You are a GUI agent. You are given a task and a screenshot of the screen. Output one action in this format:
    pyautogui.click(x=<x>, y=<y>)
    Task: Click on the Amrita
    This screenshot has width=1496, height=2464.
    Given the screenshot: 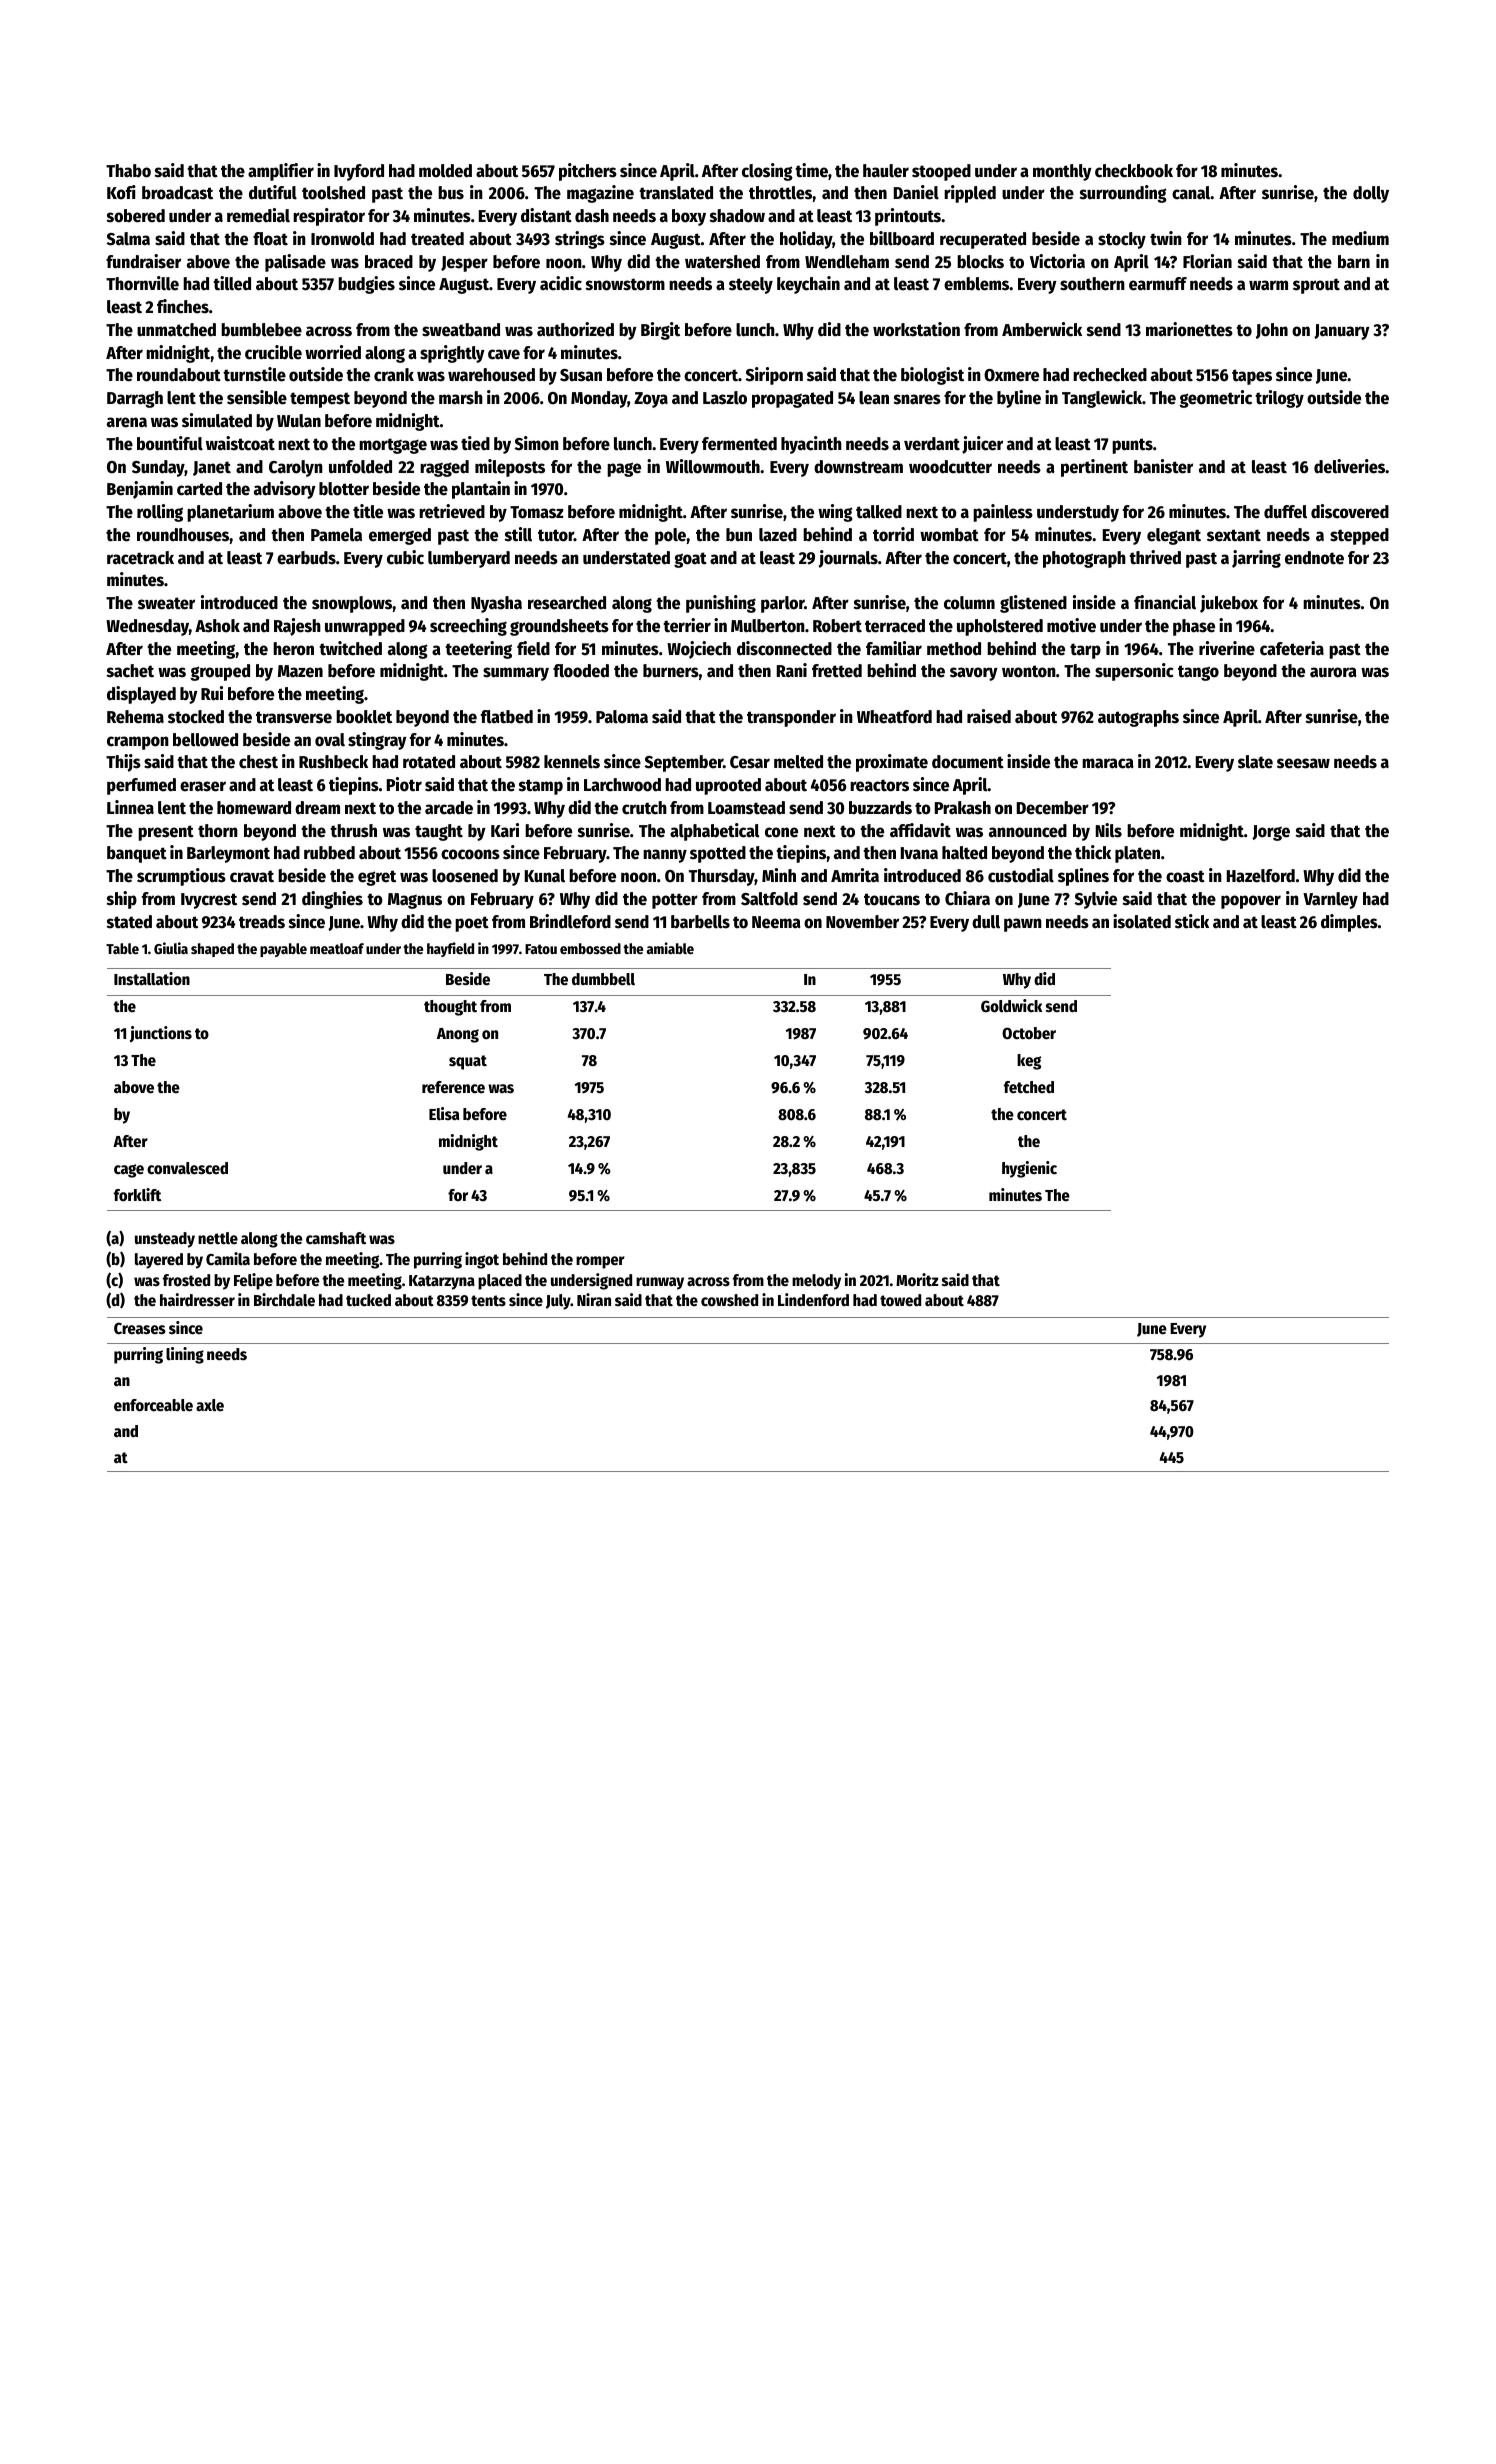 What is the action you would take?
    pyautogui.click(x=855, y=875)
